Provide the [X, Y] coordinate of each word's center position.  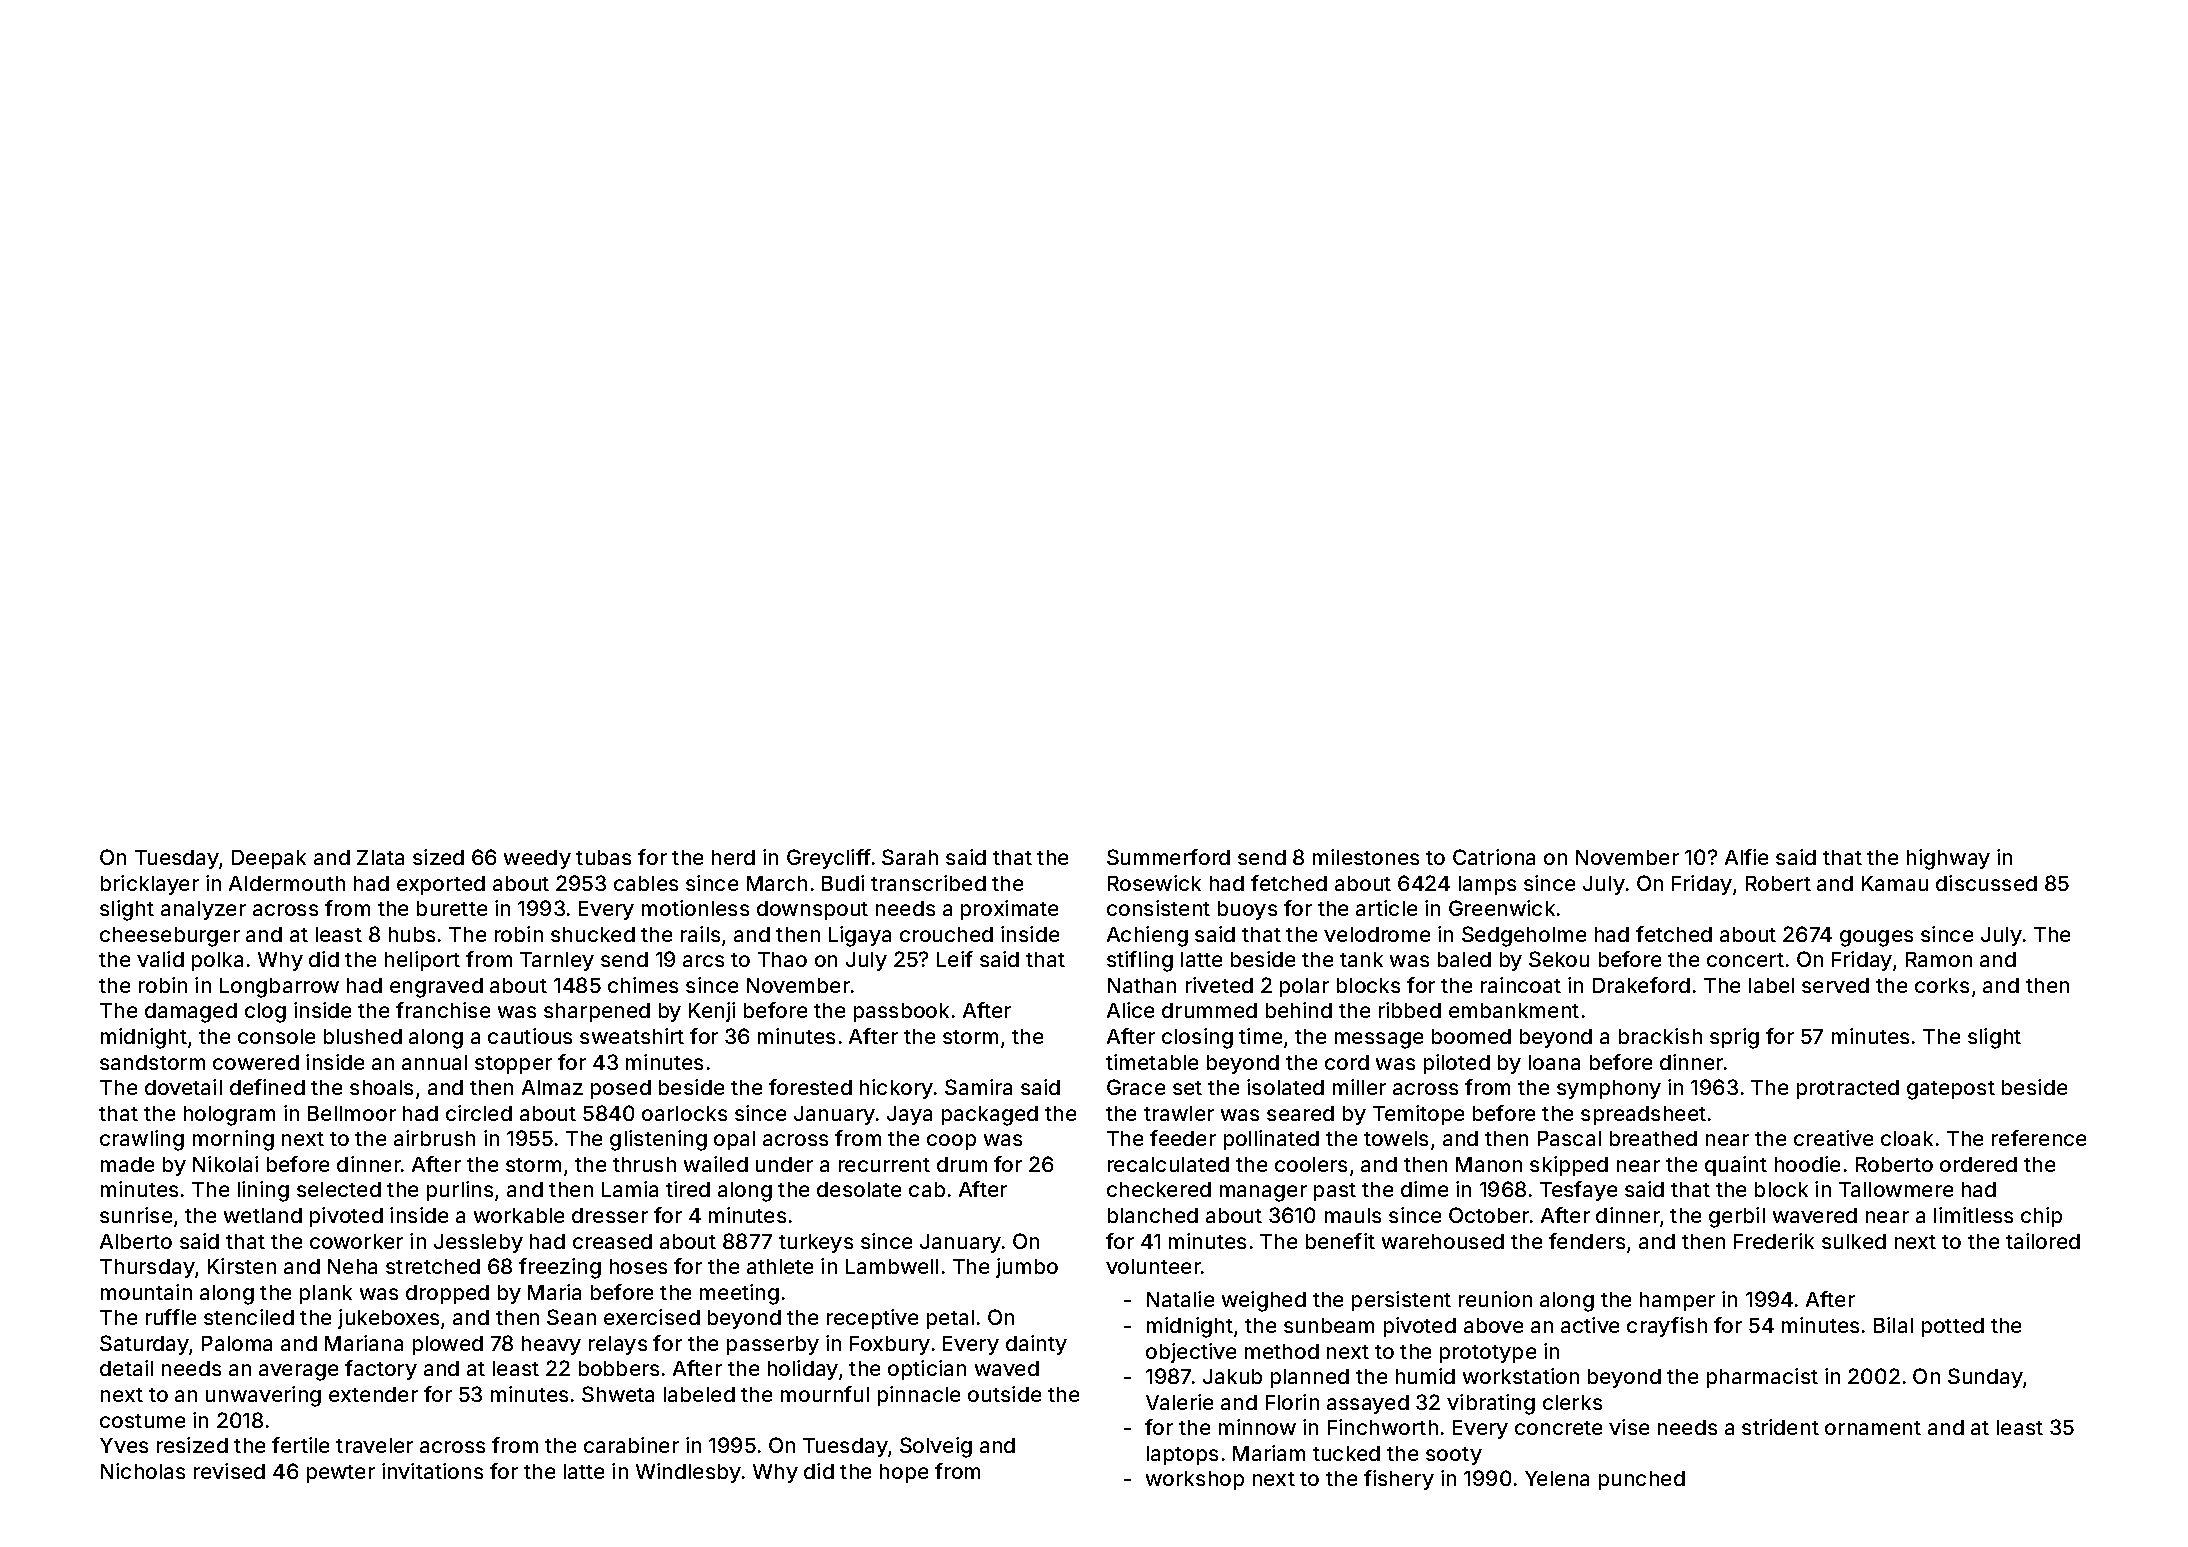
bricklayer [150, 885]
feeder [1183, 1138]
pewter [341, 1474]
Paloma [237, 1343]
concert [1745, 960]
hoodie [1807, 1164]
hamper [1677, 1301]
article [1386, 908]
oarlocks [684, 1113]
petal [950, 1319]
